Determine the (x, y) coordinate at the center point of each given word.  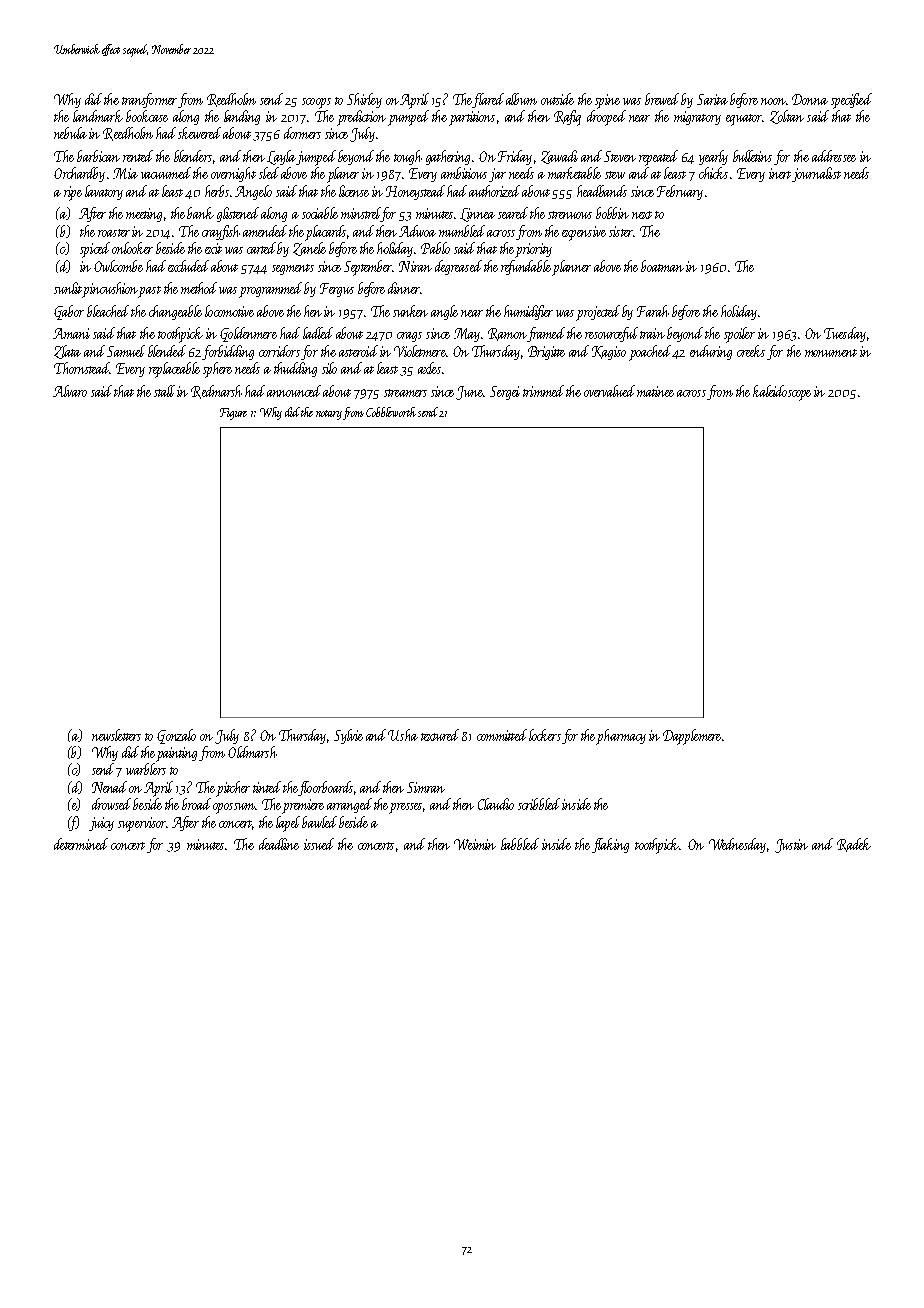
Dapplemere (692, 737)
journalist (816, 174)
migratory (697, 118)
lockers (545, 735)
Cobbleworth (391, 412)
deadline (279, 844)
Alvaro (70, 391)
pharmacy (621, 736)
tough (408, 157)
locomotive (229, 311)
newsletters (116, 735)
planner (572, 267)
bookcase (147, 116)
